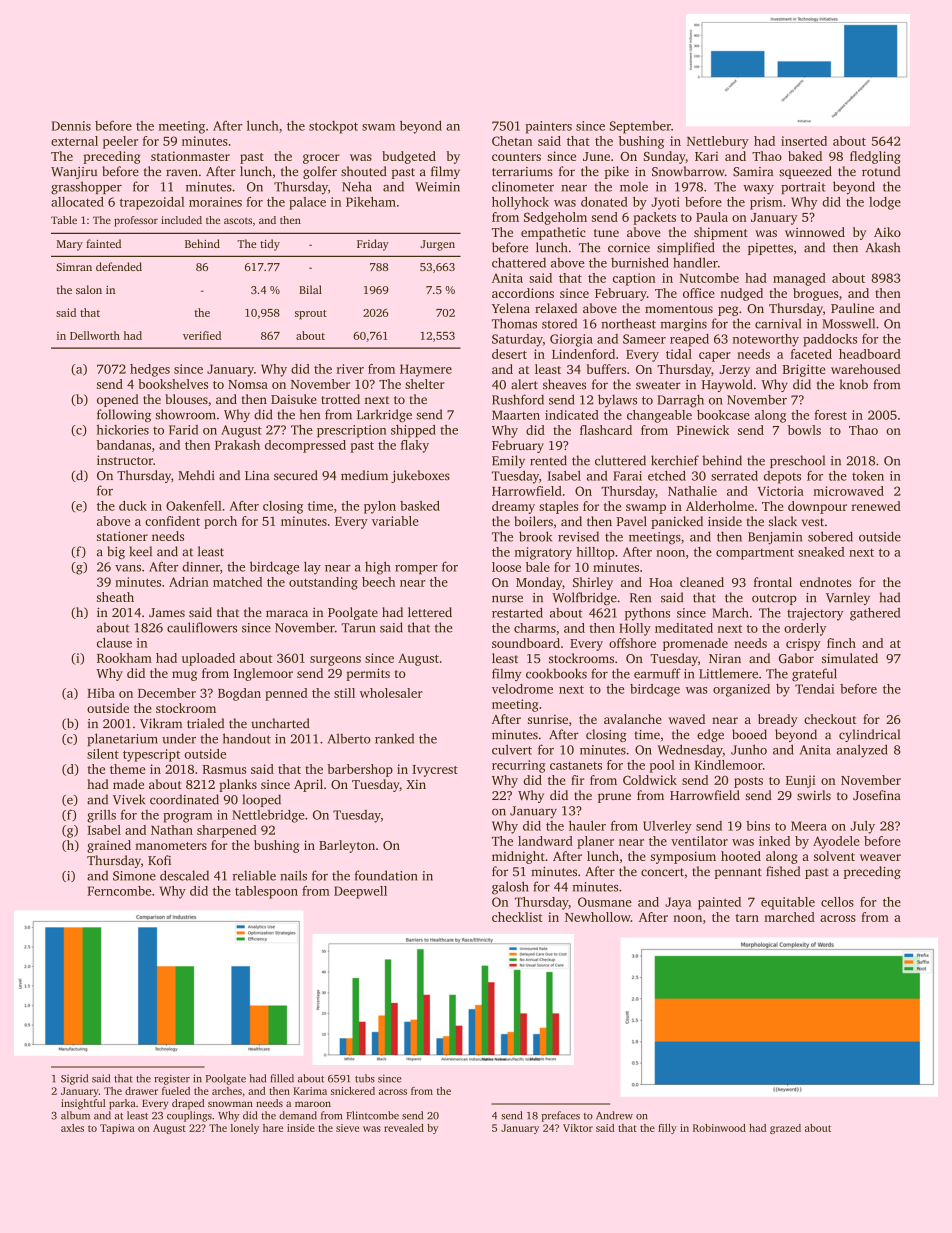  What do you see at coordinates (368, 674) in the screenshot?
I see `permits` at bounding box center [368, 674].
